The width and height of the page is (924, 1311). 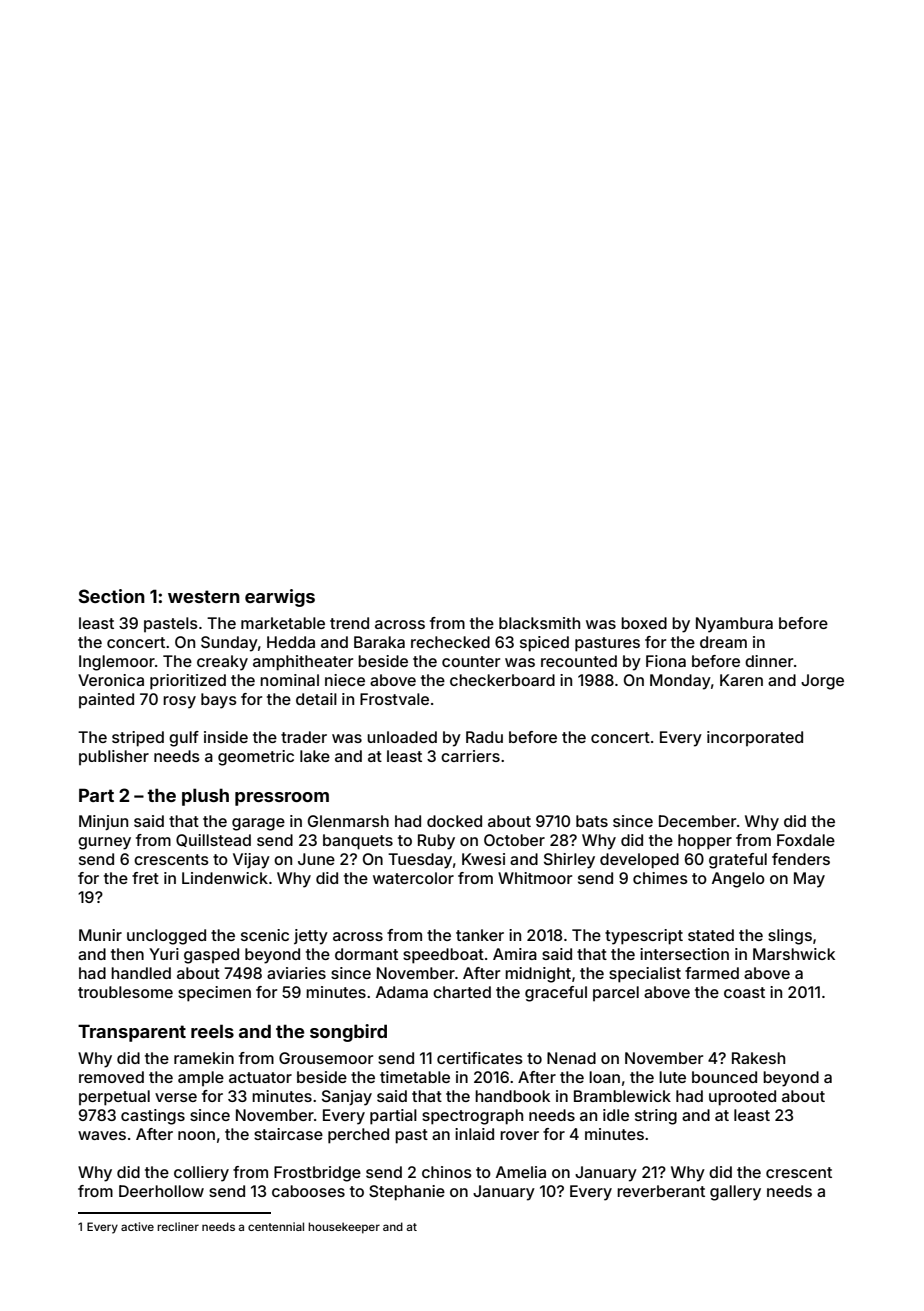 I want to click on handled, so click(x=141, y=973).
